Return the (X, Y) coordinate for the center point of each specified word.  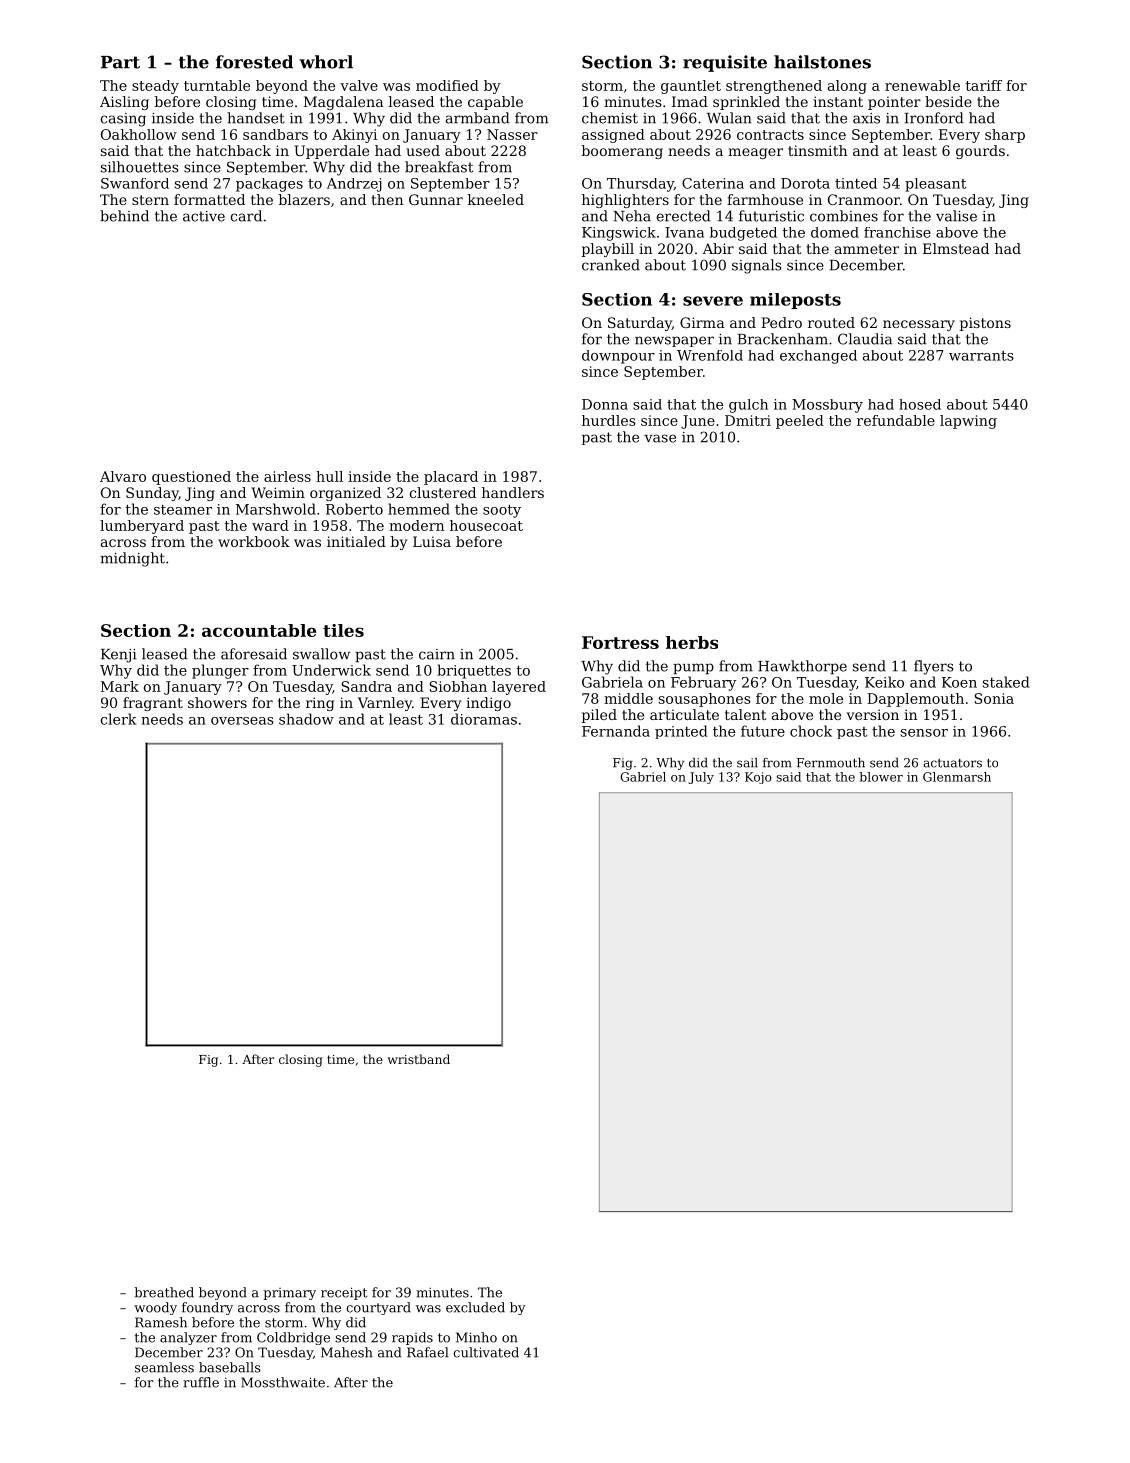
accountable (259, 630)
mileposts (795, 301)
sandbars (275, 134)
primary (289, 1294)
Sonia (994, 698)
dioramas (484, 719)
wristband (418, 1059)
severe (713, 301)
